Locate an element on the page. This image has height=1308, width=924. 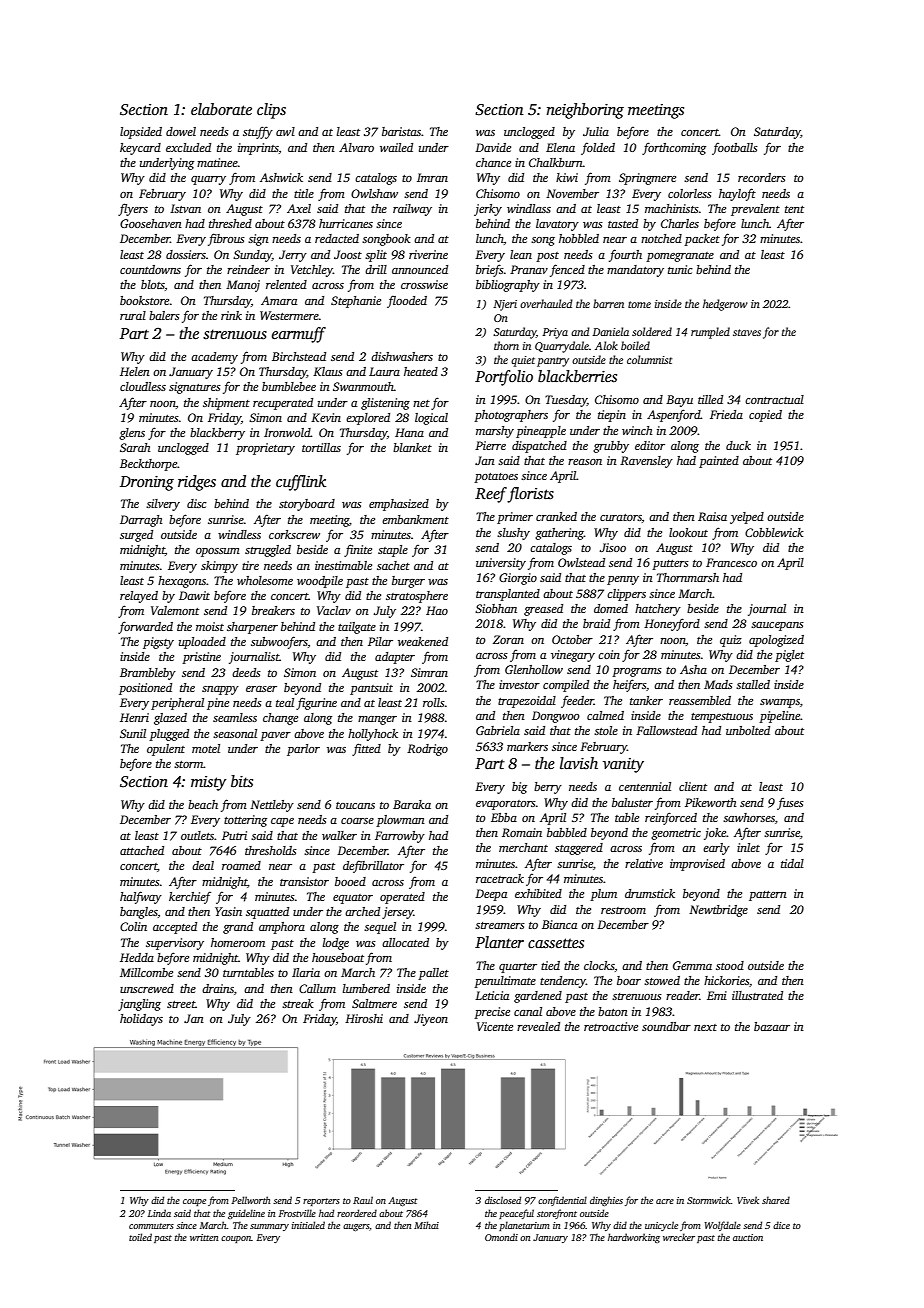
supervisory is located at coordinates (175, 944).
